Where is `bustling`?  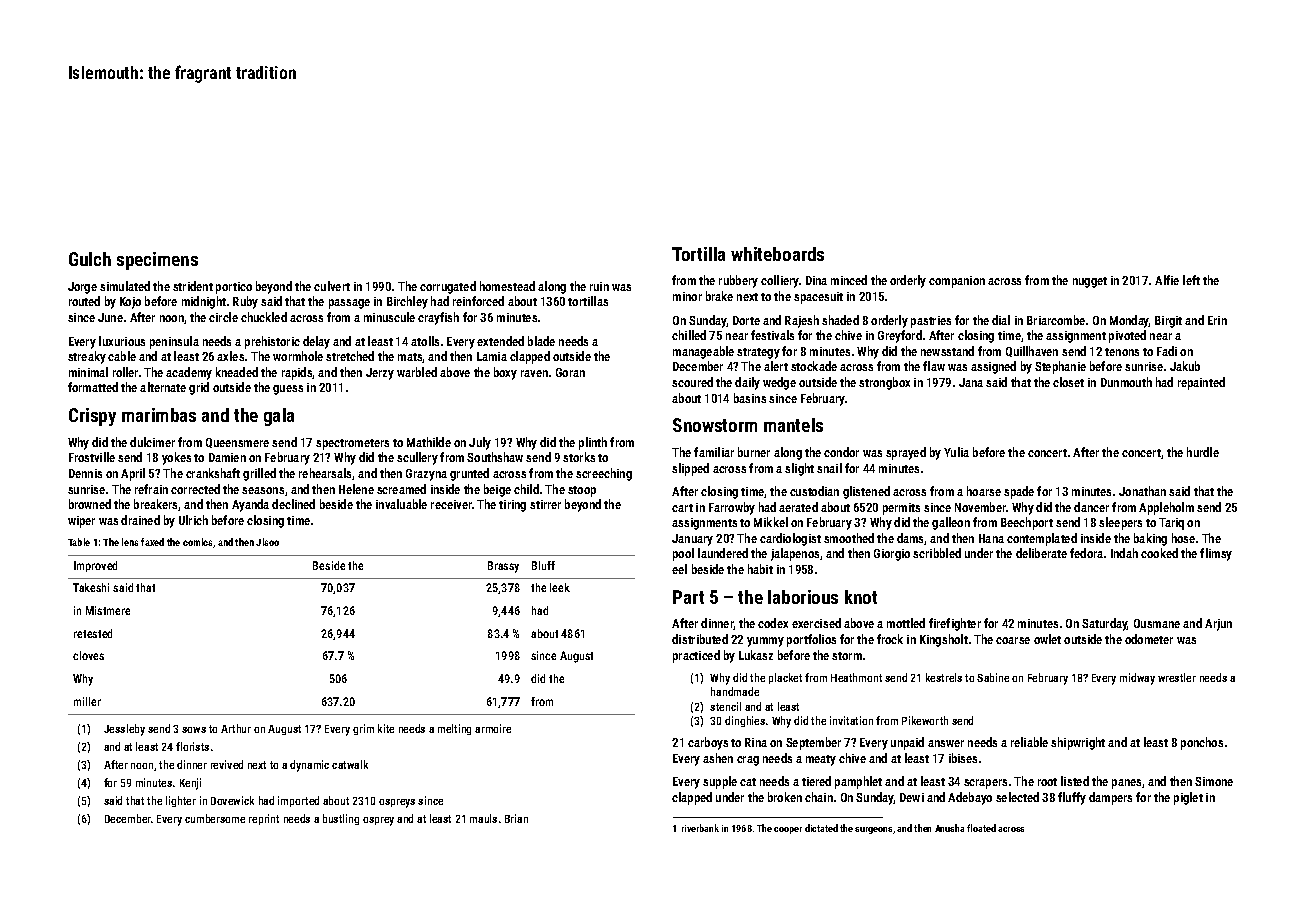 bustling is located at coordinates (341, 819).
